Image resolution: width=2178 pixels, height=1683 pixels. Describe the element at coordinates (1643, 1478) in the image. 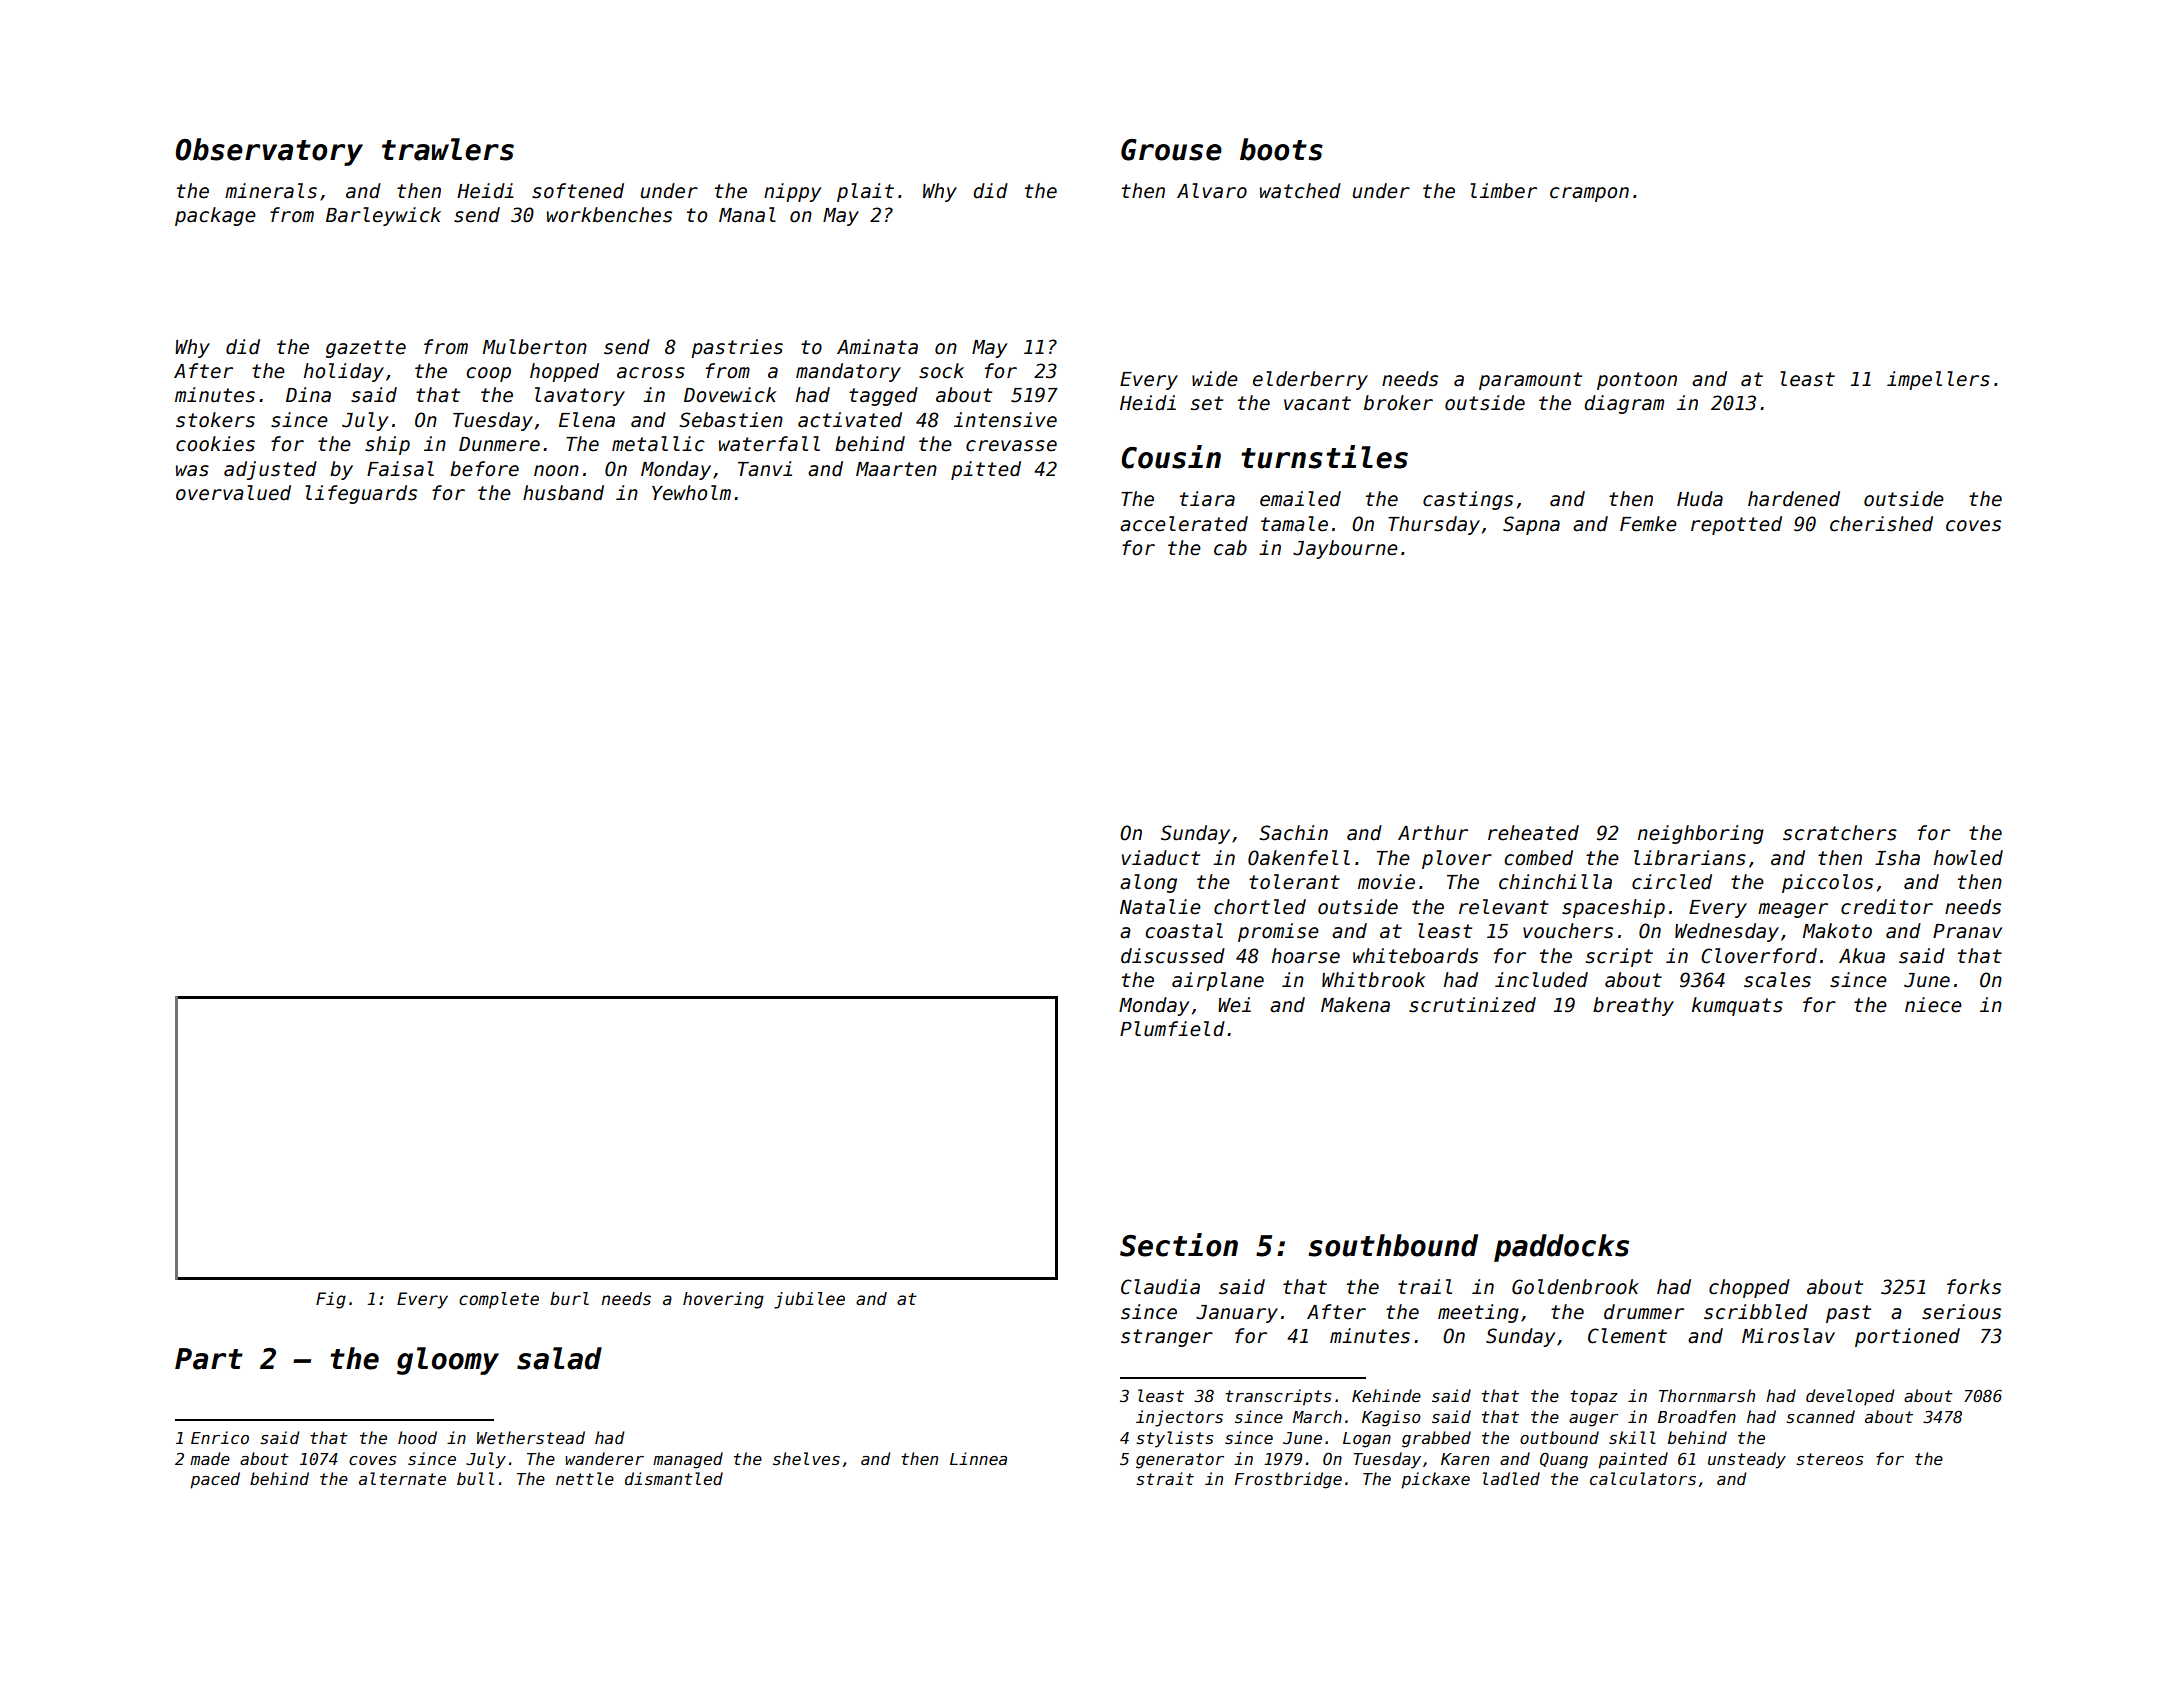

I see `calculators` at that location.
